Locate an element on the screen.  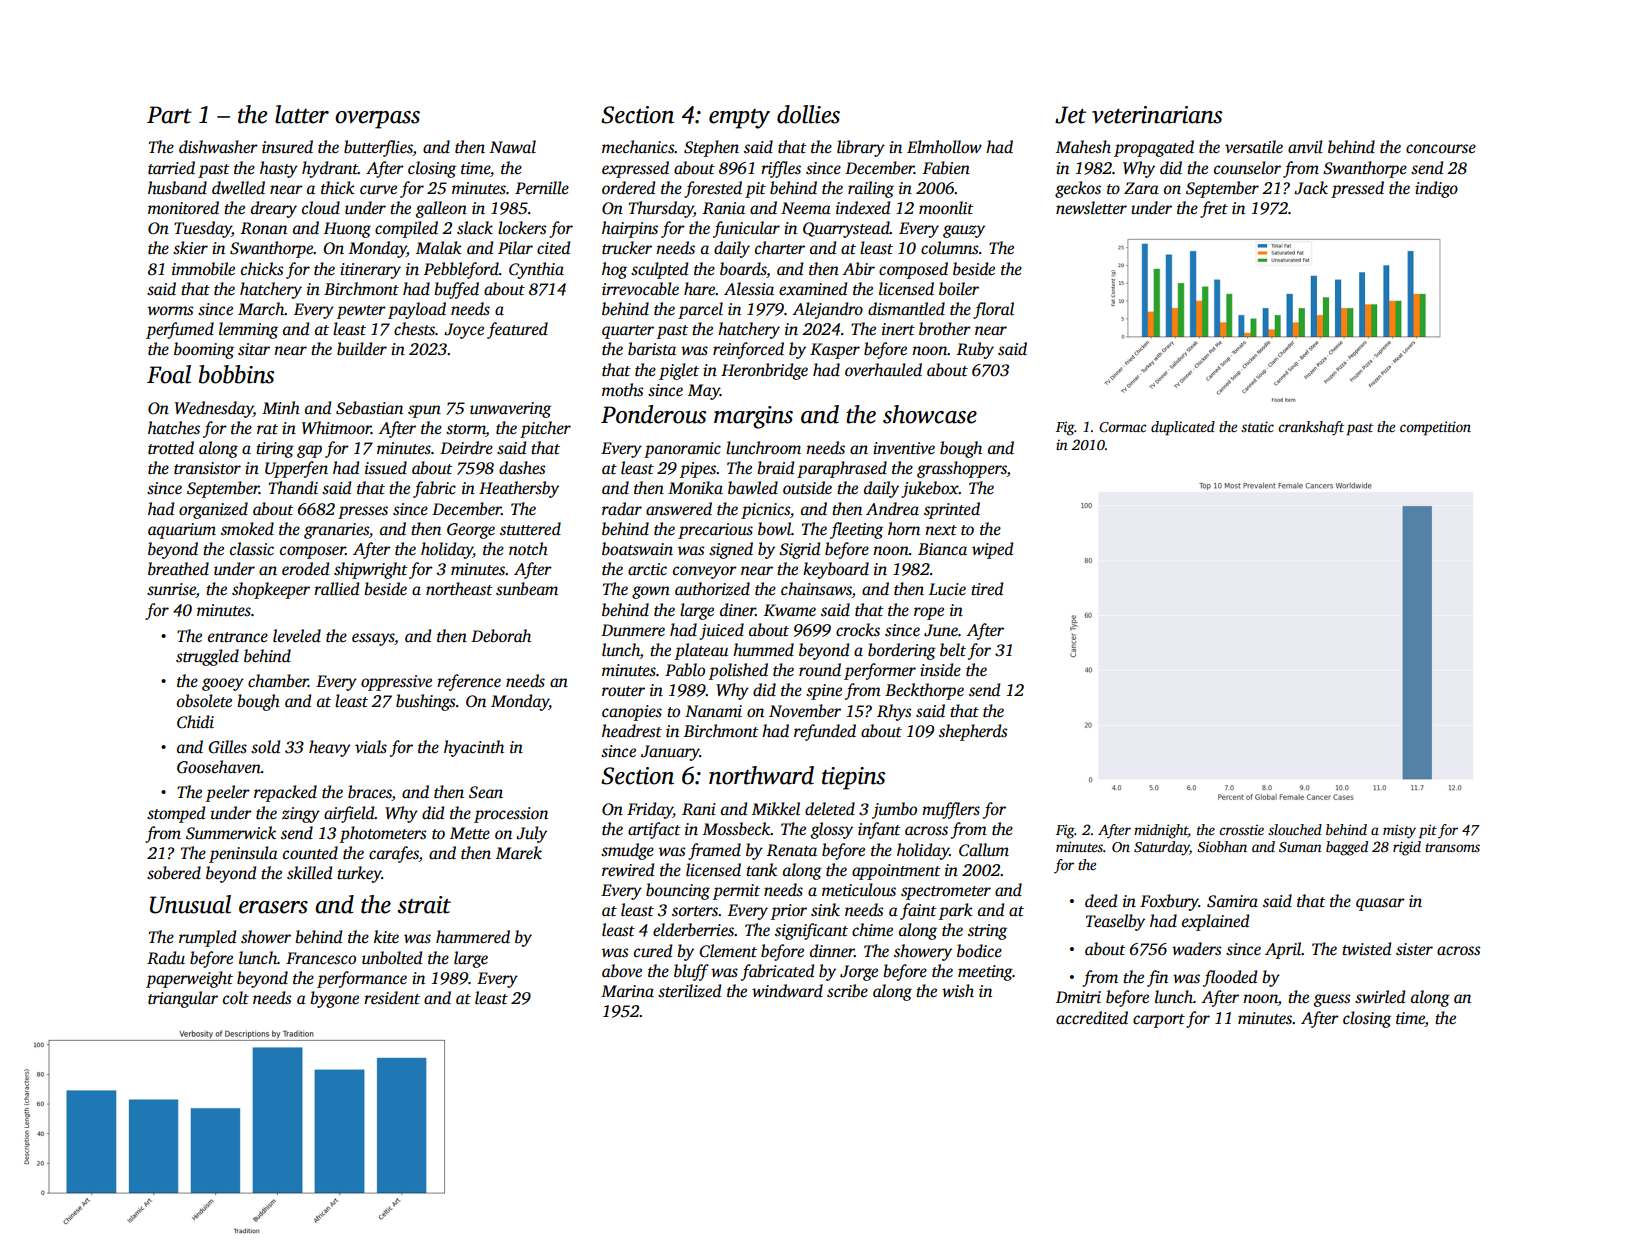
ordered is located at coordinates (628, 188).
